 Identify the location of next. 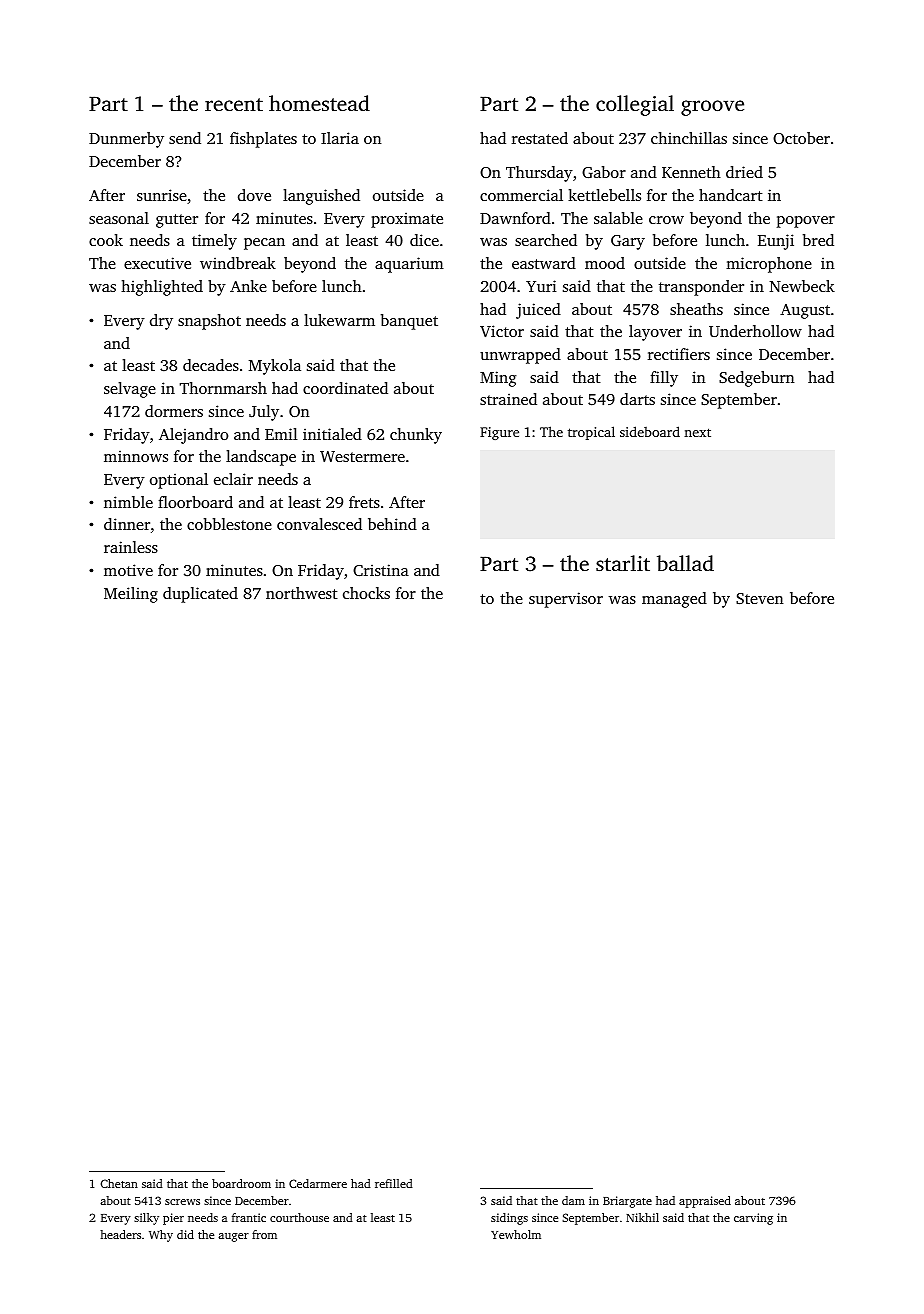
(697, 432).
